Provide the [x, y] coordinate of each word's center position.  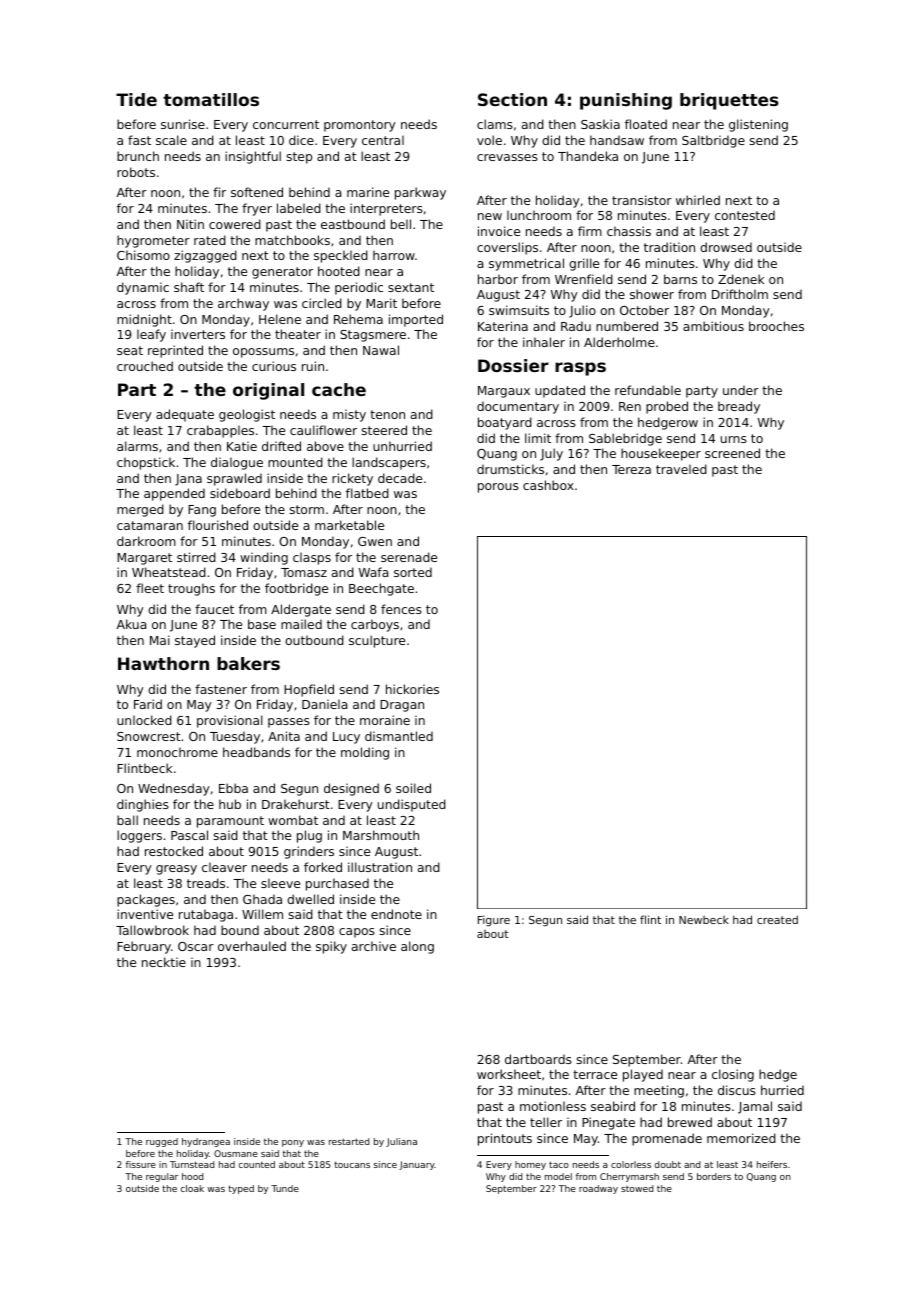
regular [162, 1177]
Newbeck [704, 920]
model [558, 1176]
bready [739, 407]
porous [498, 488]
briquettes [729, 101]
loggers [139, 836]
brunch [138, 156]
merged [140, 510]
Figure [494, 921]
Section [512, 99]
